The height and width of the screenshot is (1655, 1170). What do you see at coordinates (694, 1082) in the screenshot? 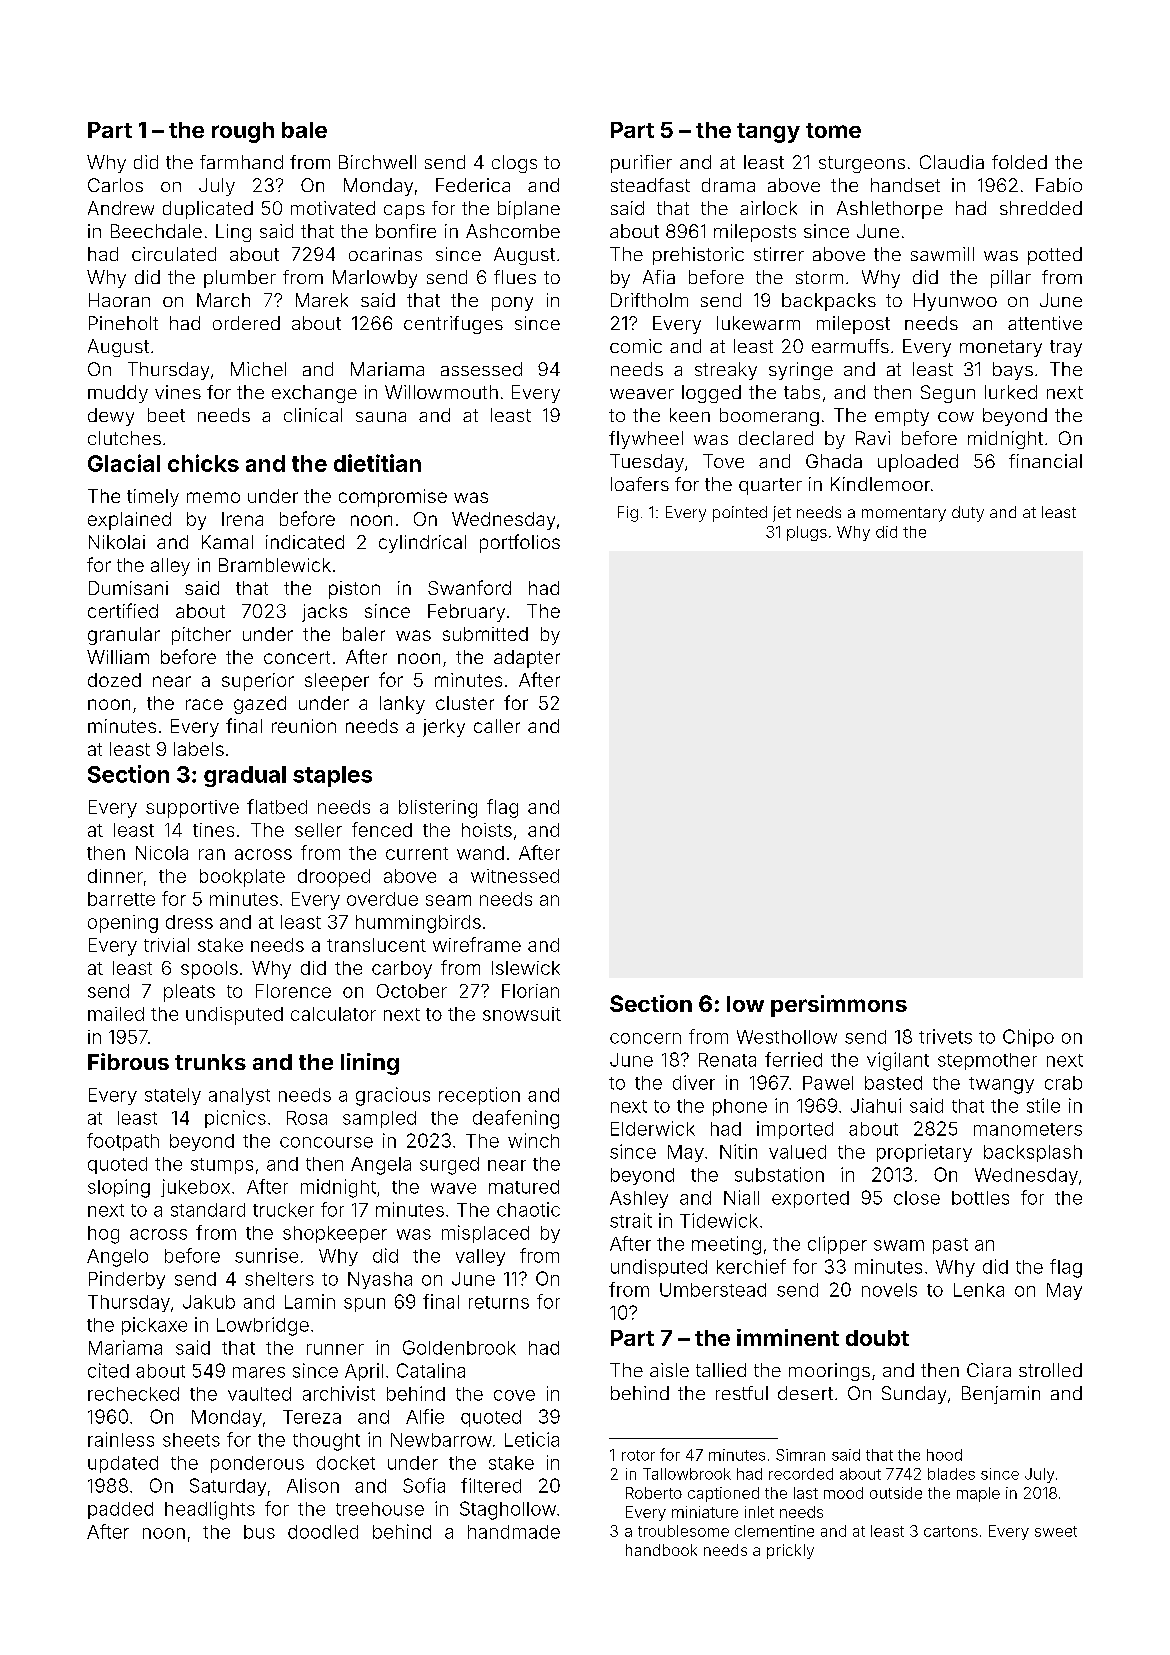
I see `diver` at bounding box center [694, 1082].
